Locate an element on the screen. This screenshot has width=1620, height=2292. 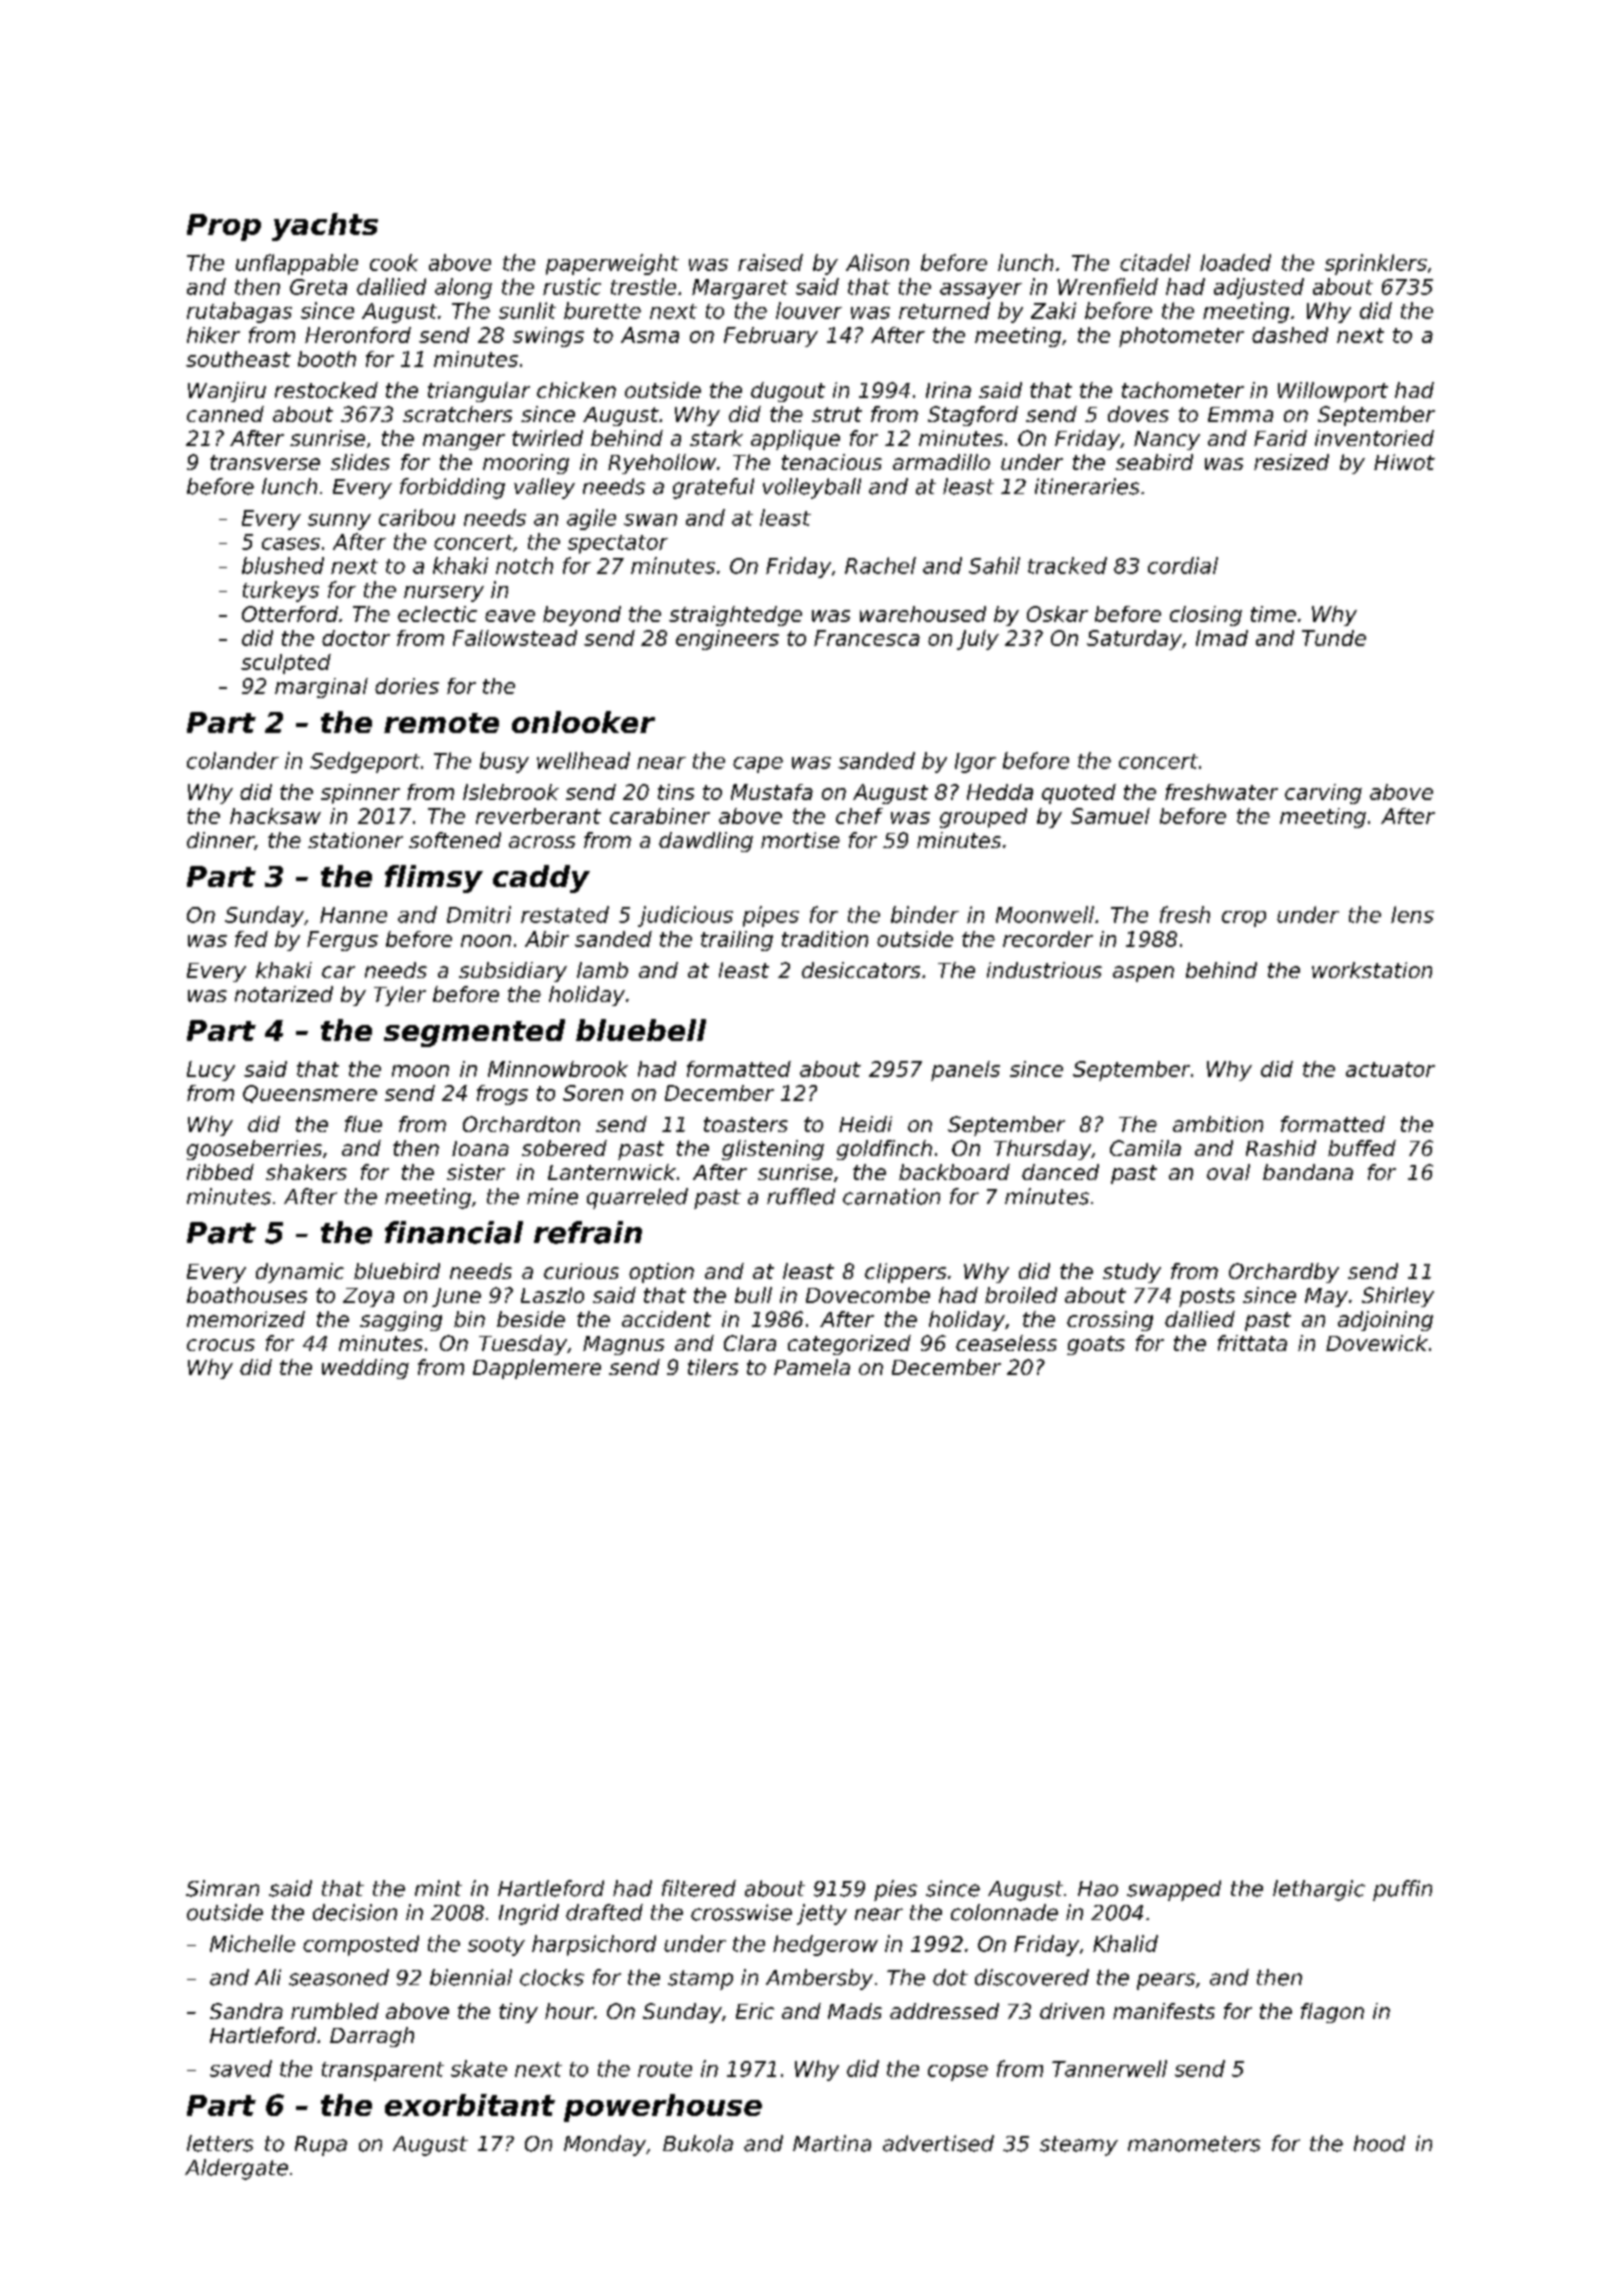
loaded is located at coordinates (1235, 262).
